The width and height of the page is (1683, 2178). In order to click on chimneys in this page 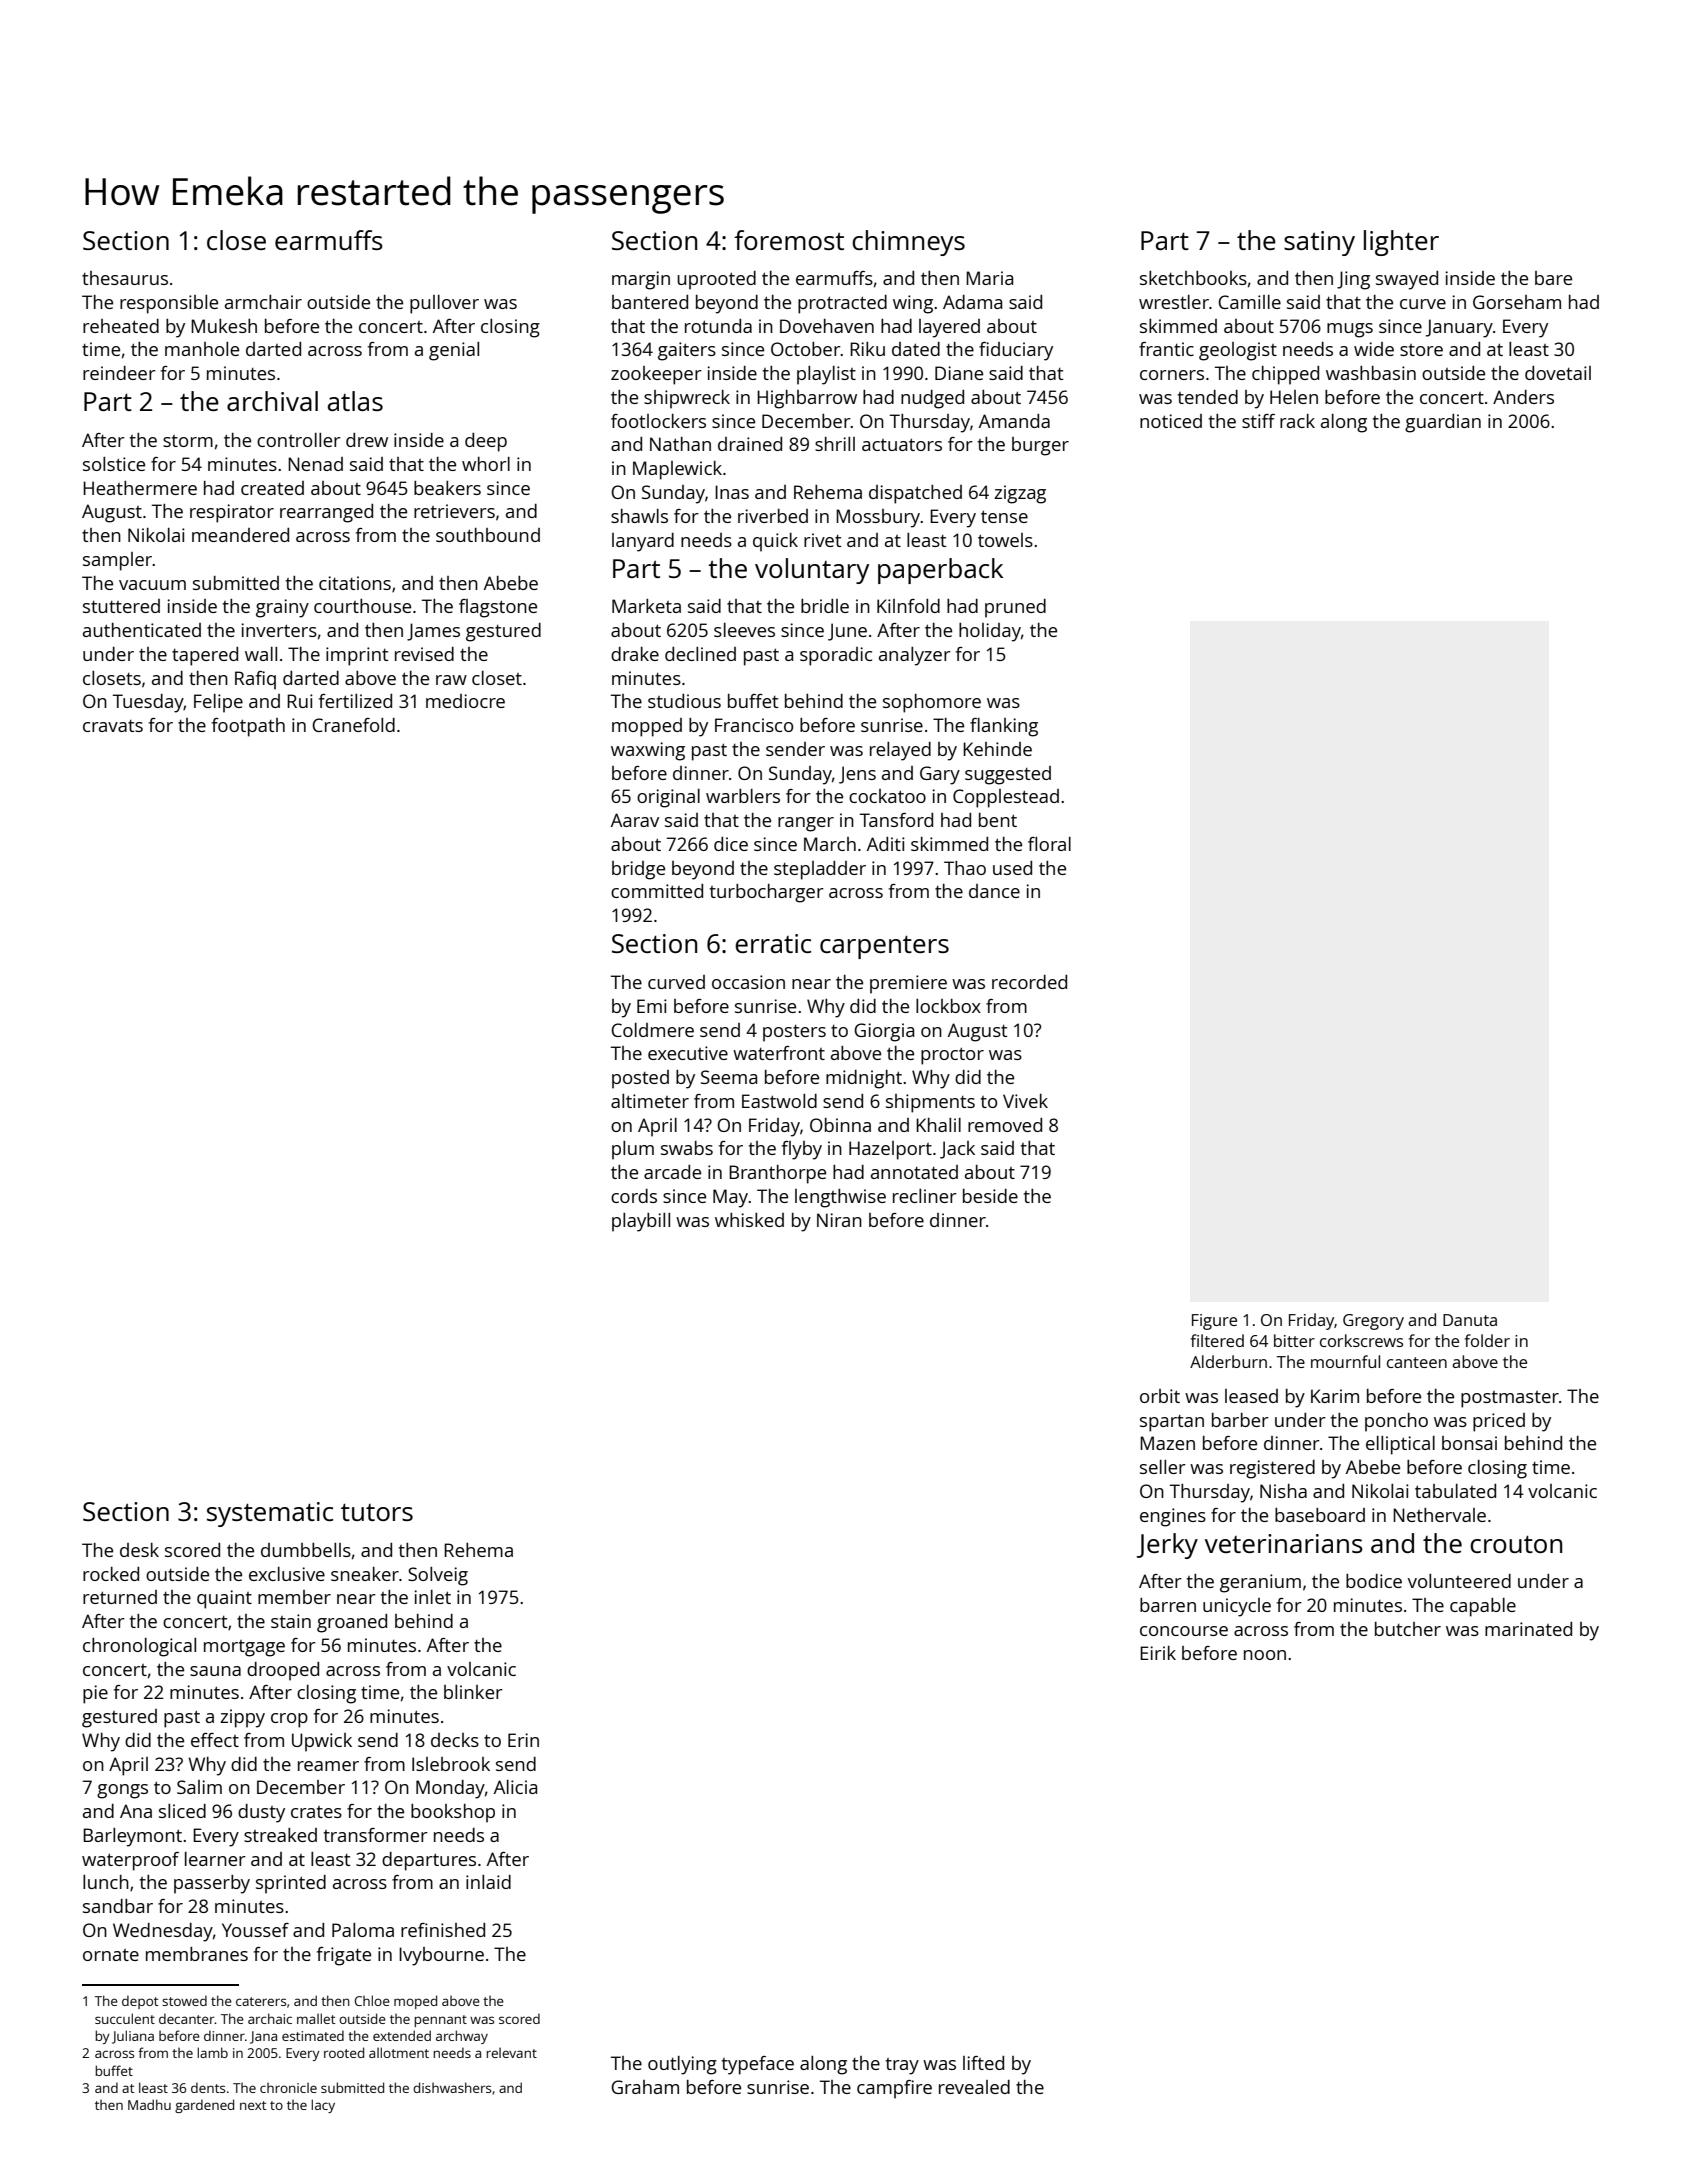, I will do `click(908, 243)`.
